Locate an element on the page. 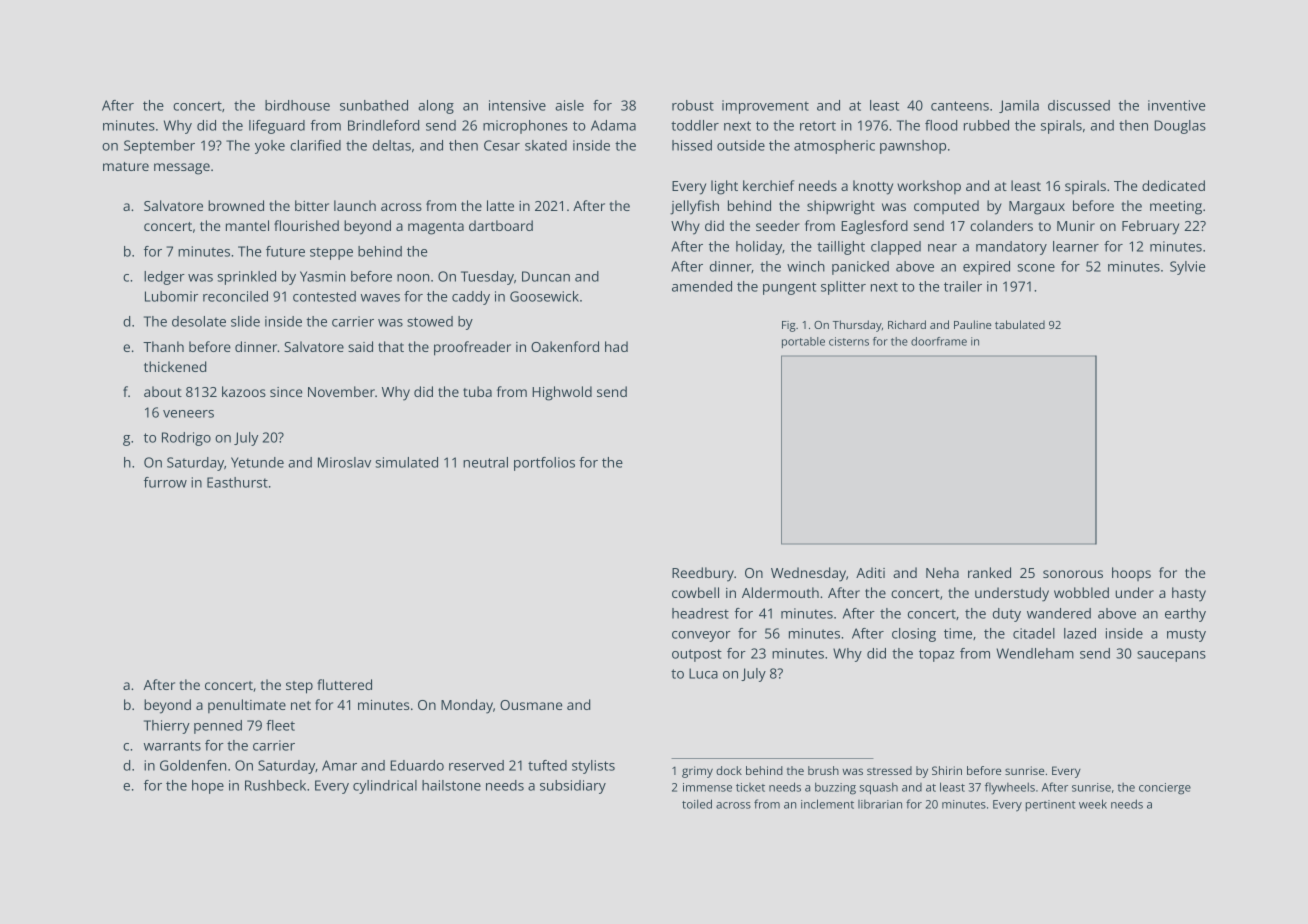  clapped is located at coordinates (896, 248).
